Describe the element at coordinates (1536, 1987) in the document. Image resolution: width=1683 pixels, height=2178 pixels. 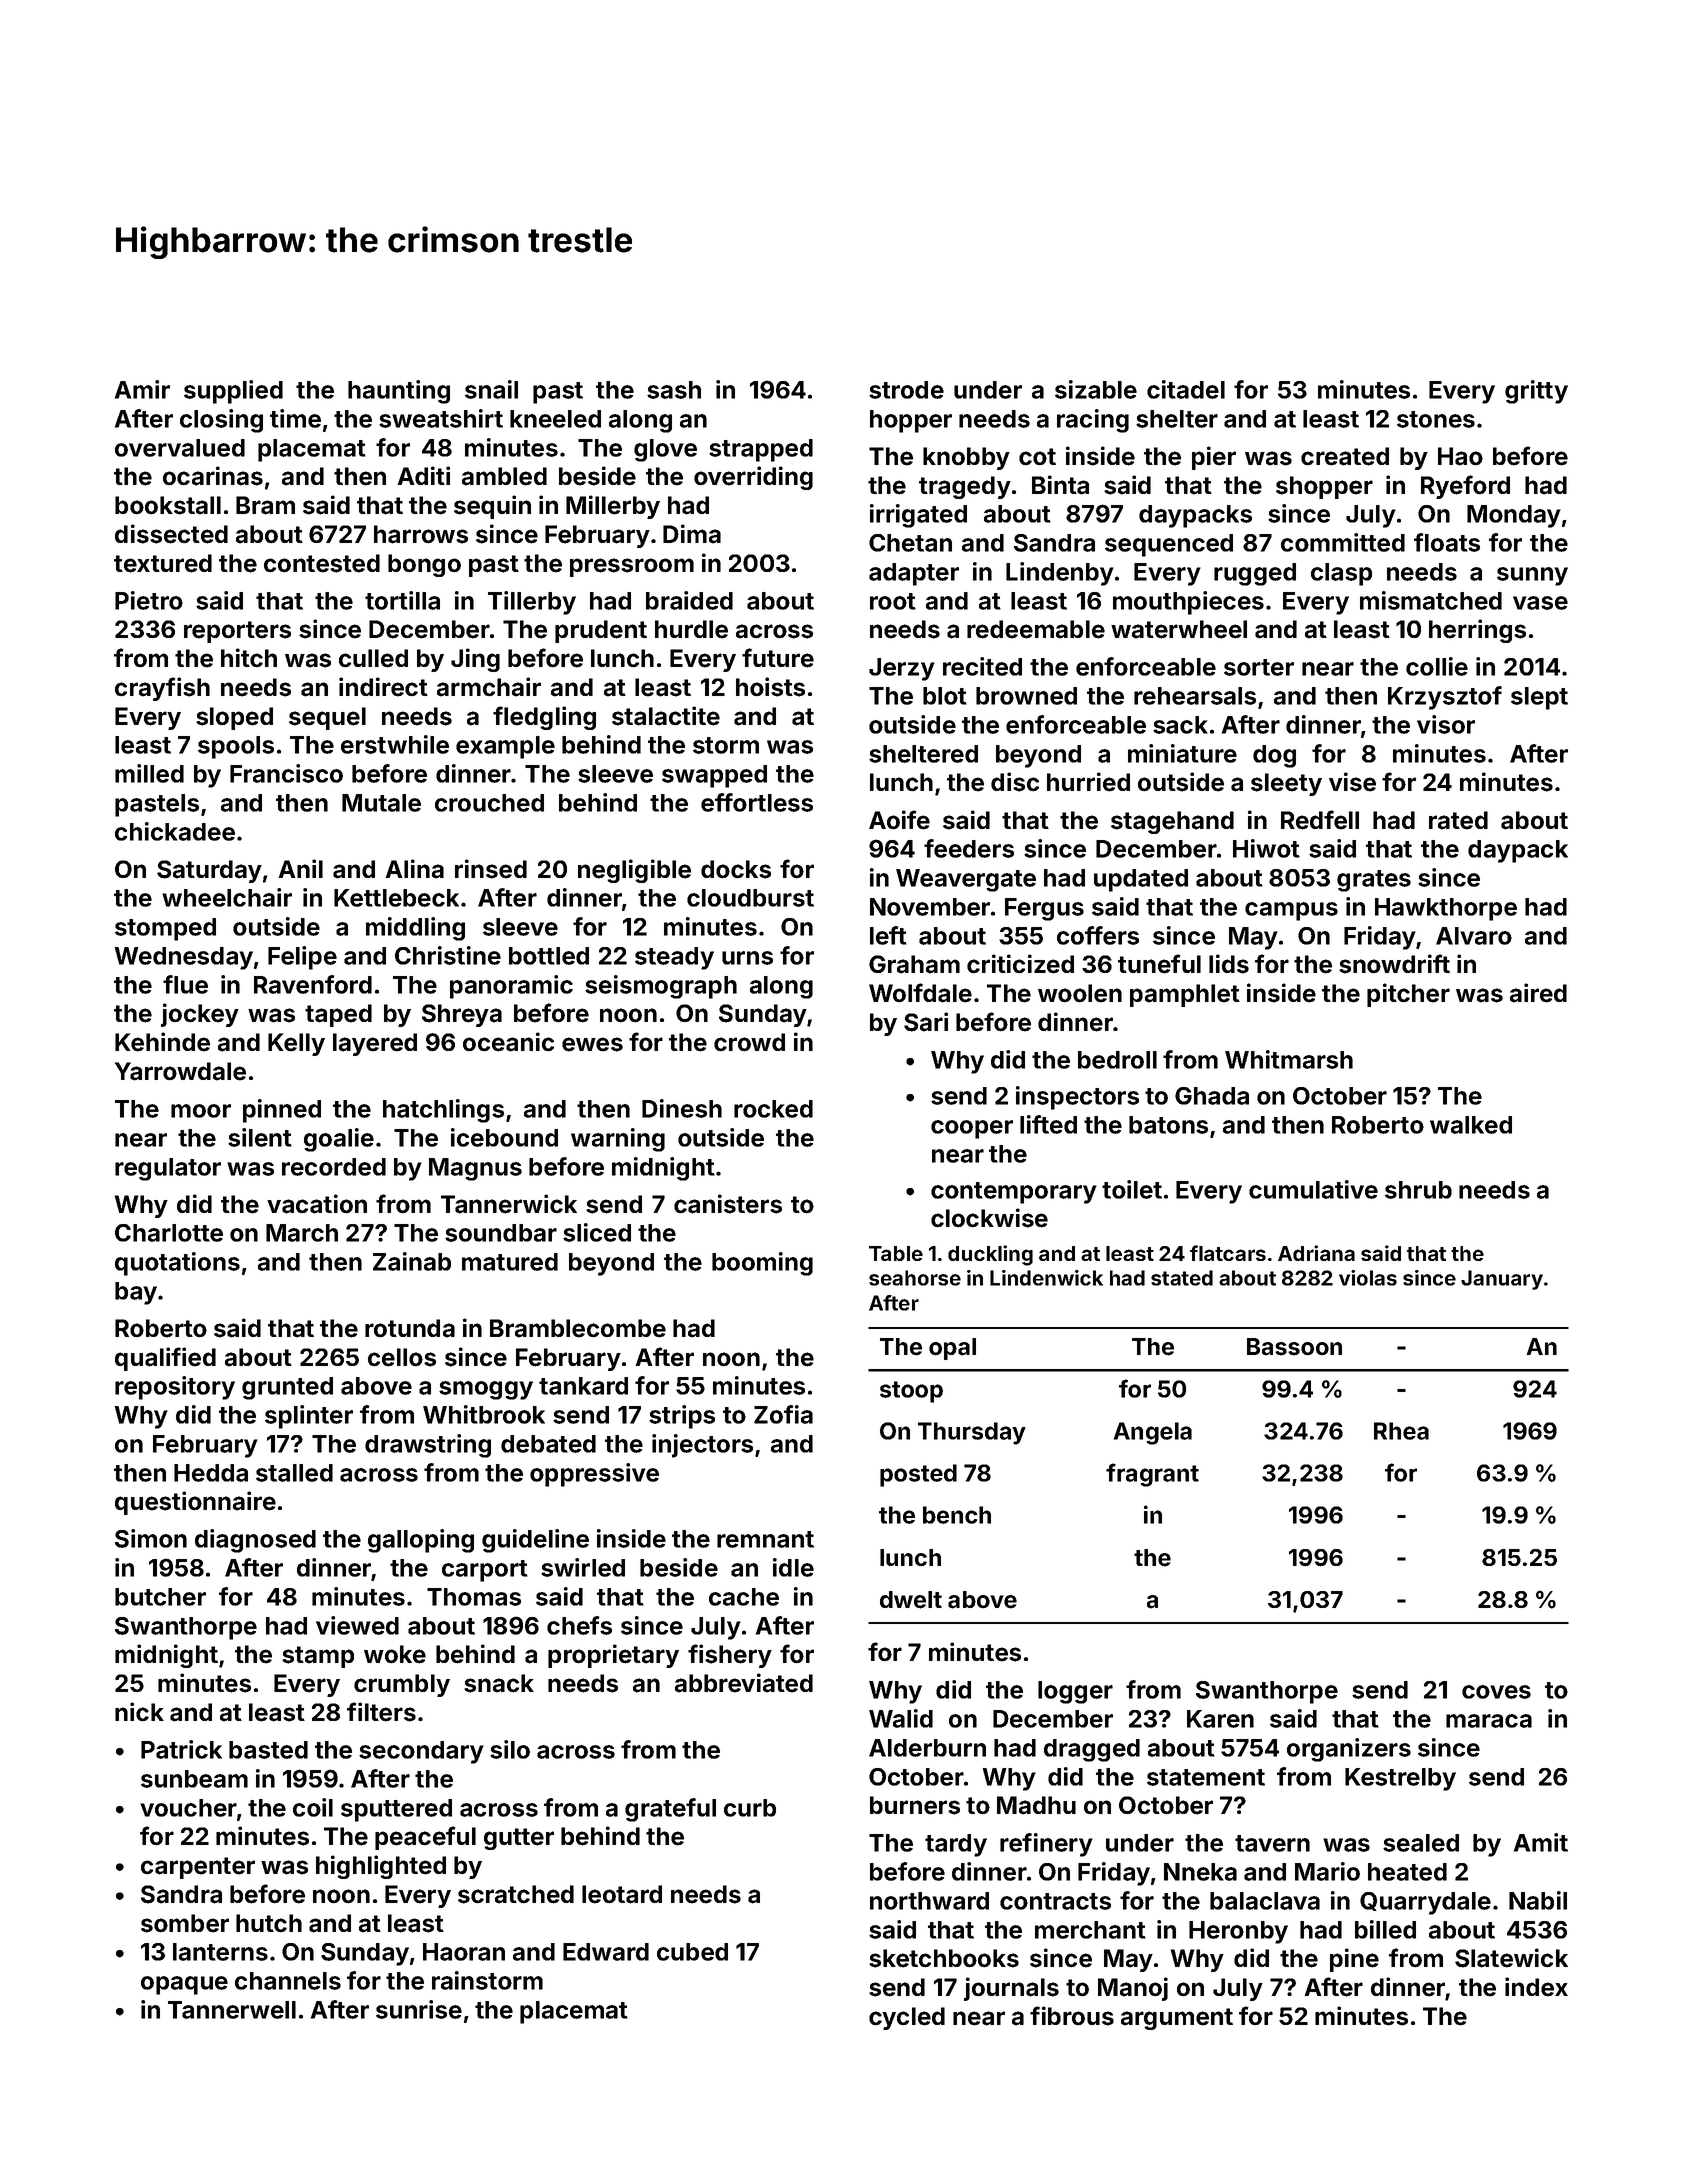
I see `index` at that location.
